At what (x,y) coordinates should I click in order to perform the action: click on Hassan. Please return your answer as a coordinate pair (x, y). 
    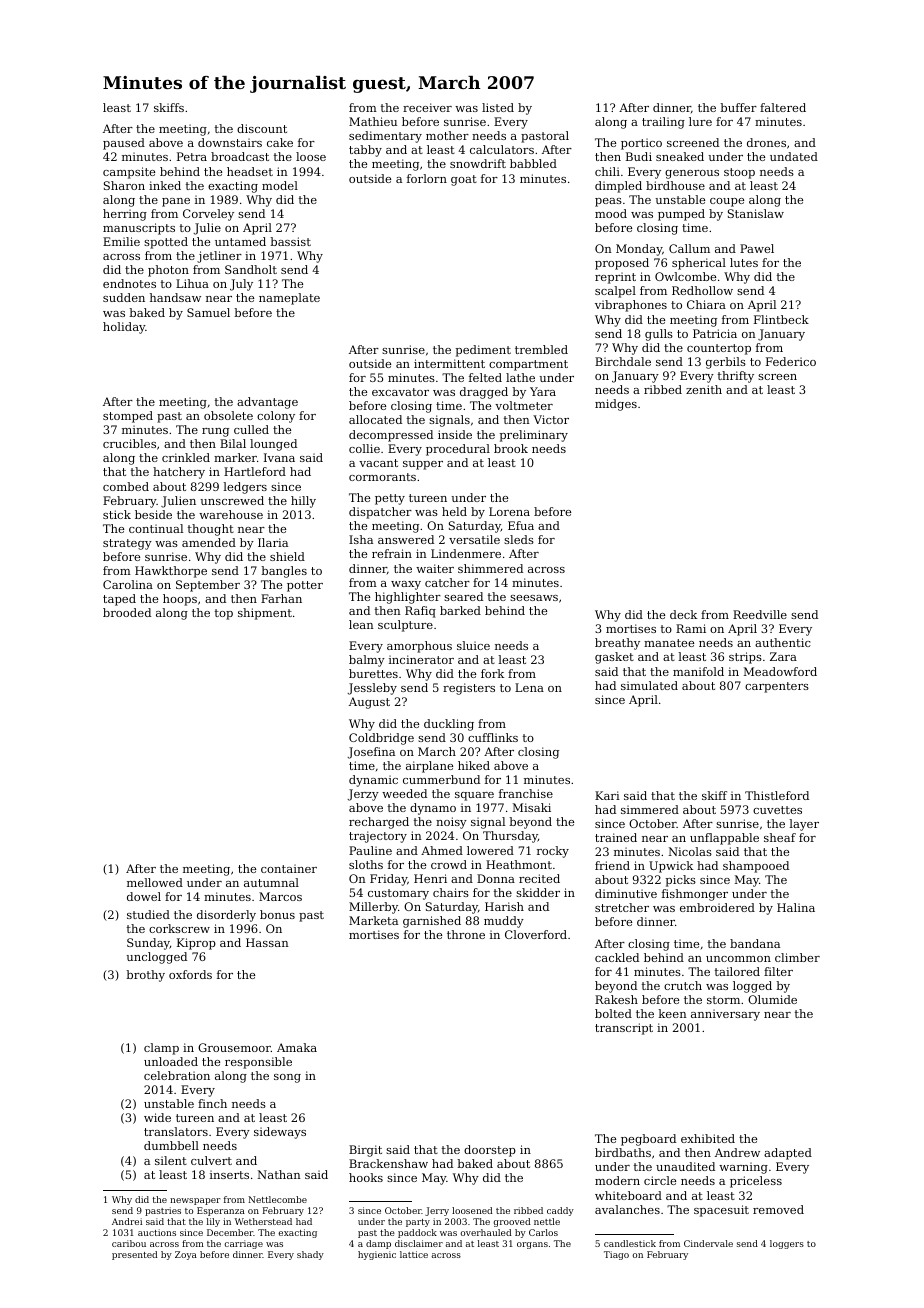
    Looking at the image, I should click on (267, 942).
